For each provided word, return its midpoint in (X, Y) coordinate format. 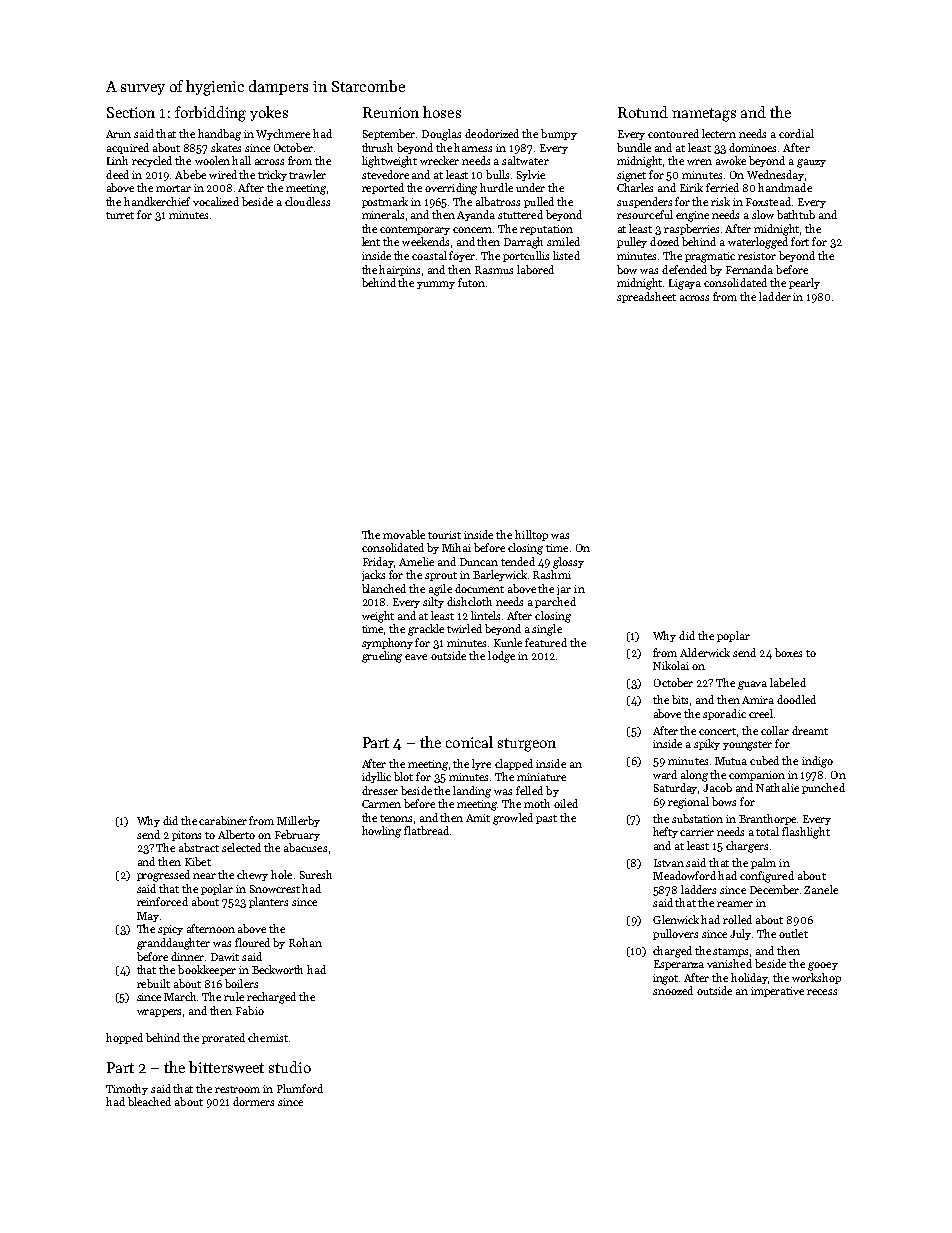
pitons (186, 836)
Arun (118, 134)
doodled (796, 699)
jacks (373, 575)
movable (404, 534)
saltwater (525, 160)
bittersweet (226, 1067)
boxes (788, 652)
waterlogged (758, 243)
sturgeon (527, 745)
